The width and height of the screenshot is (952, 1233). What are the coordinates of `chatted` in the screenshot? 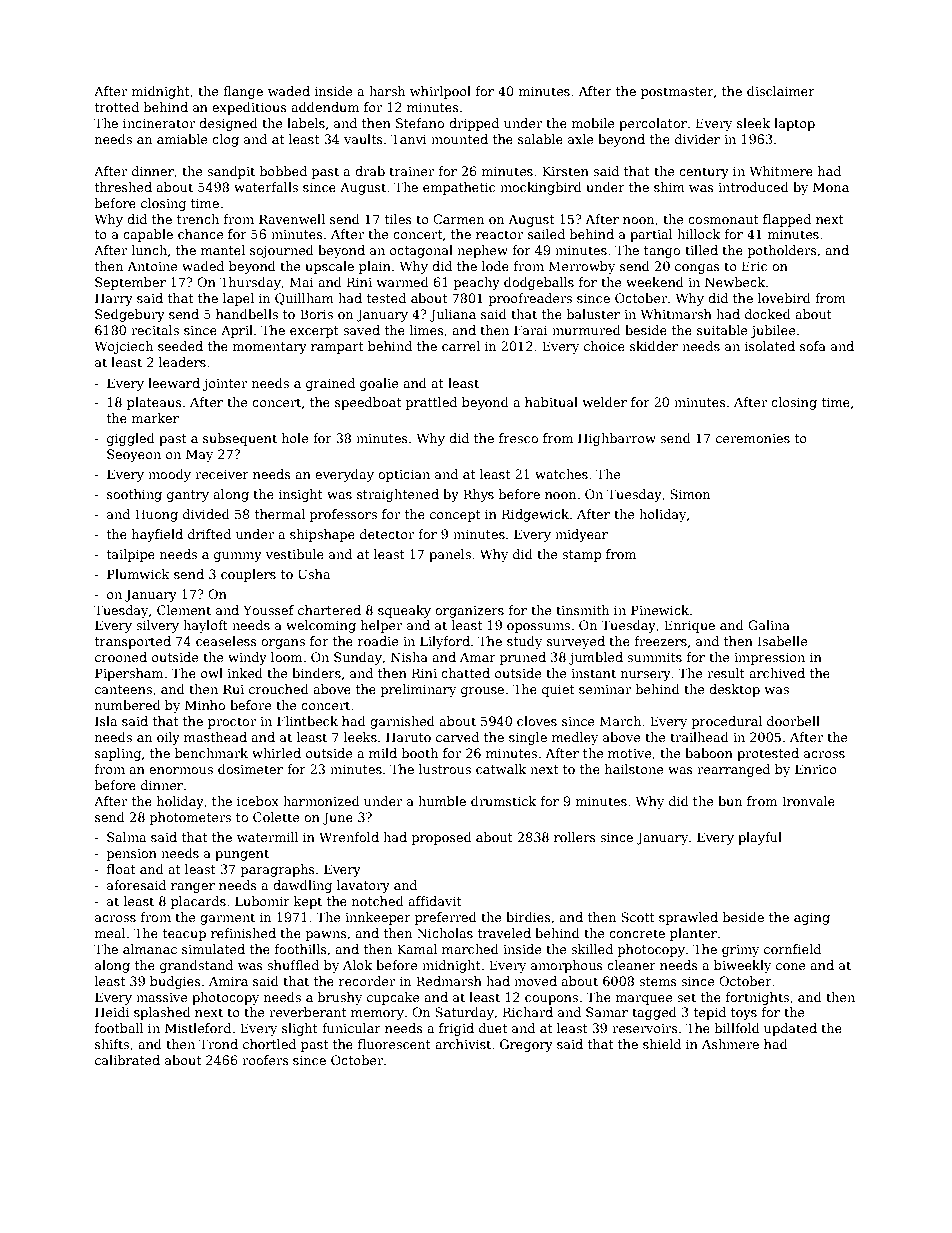 It's located at (465, 673).
